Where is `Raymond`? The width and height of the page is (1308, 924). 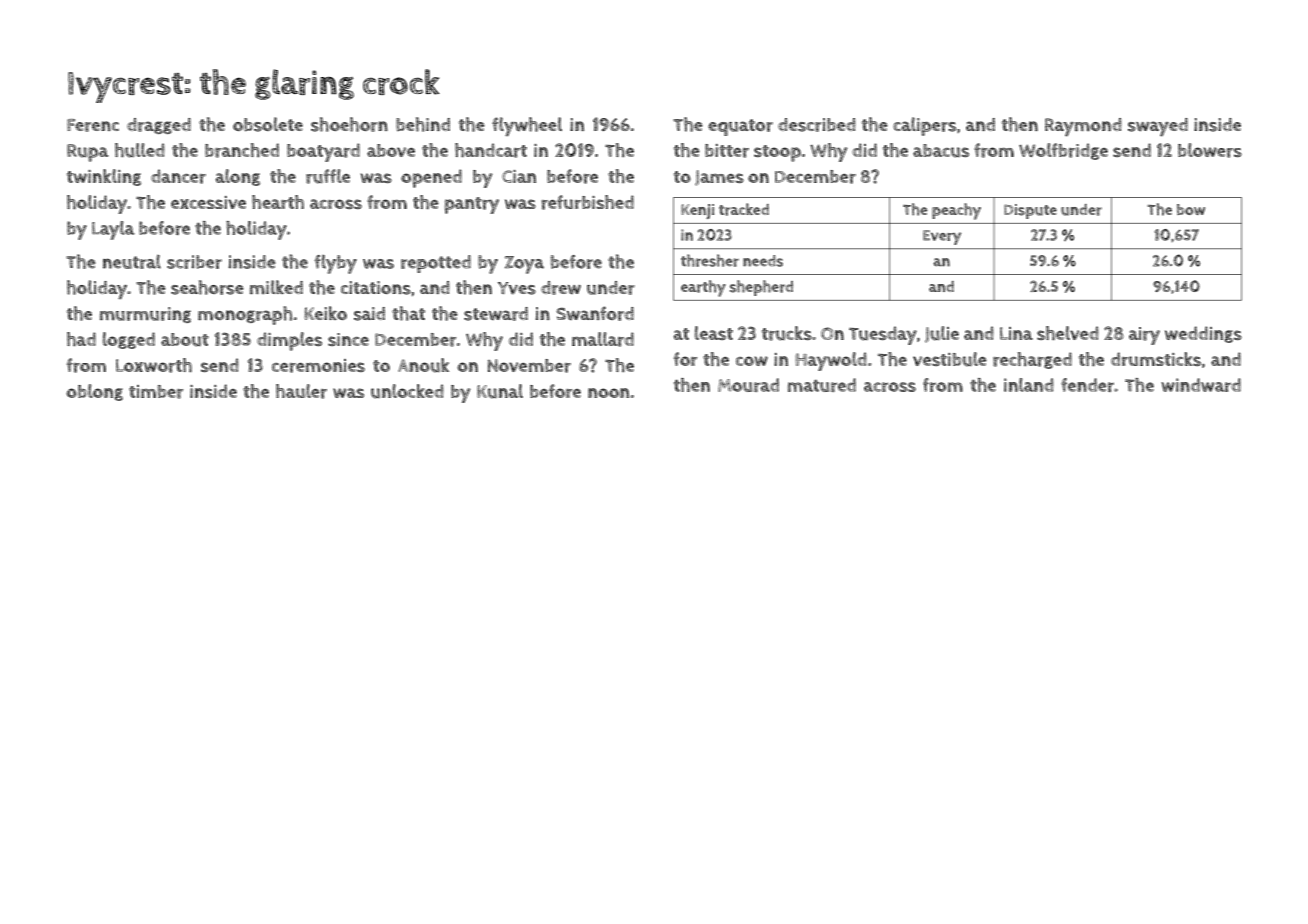
Raymond is located at coordinates (1083, 127).
